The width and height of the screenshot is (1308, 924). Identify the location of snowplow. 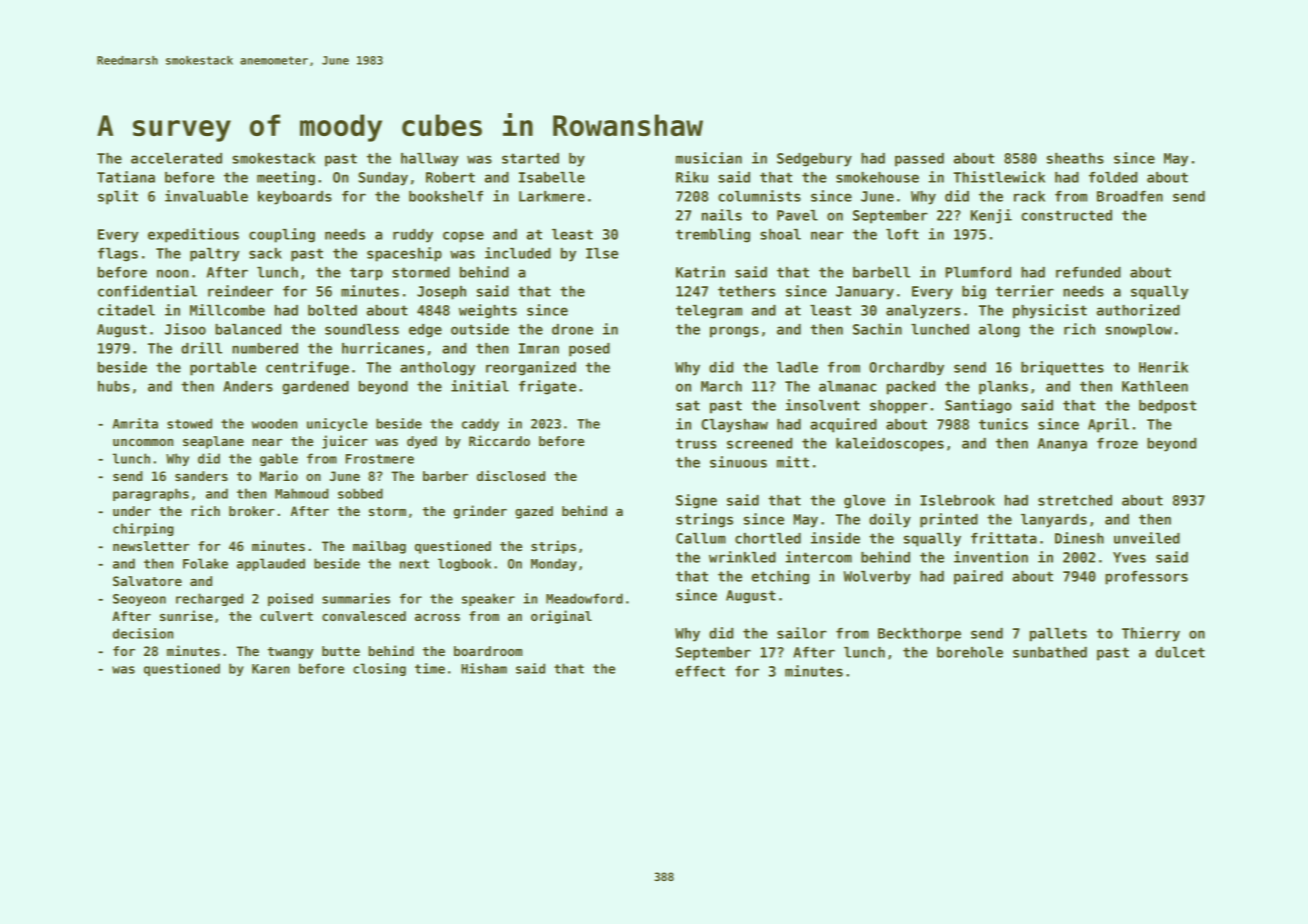
(1139, 331).
